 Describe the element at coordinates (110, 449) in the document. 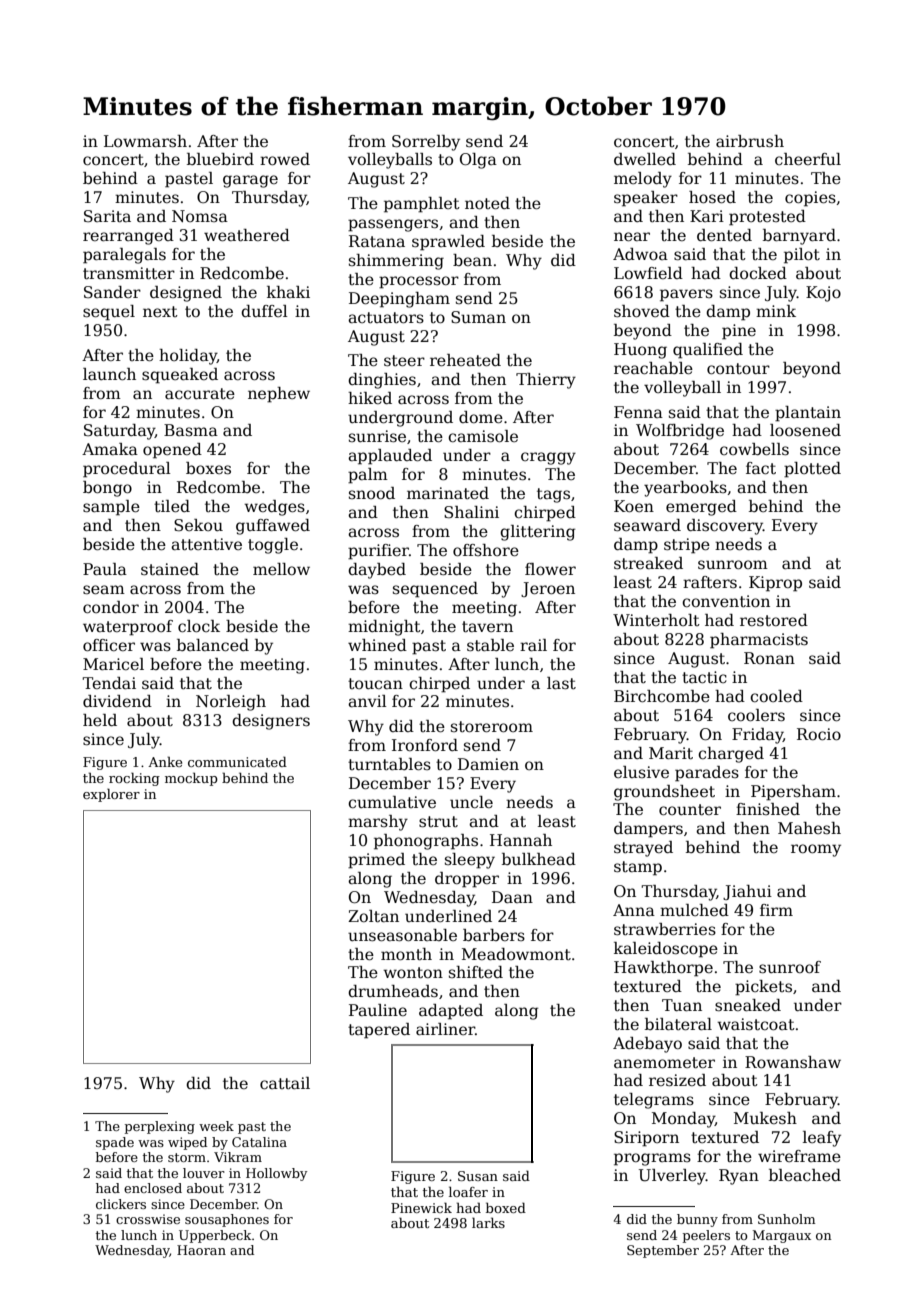

I see `Amaka` at that location.
